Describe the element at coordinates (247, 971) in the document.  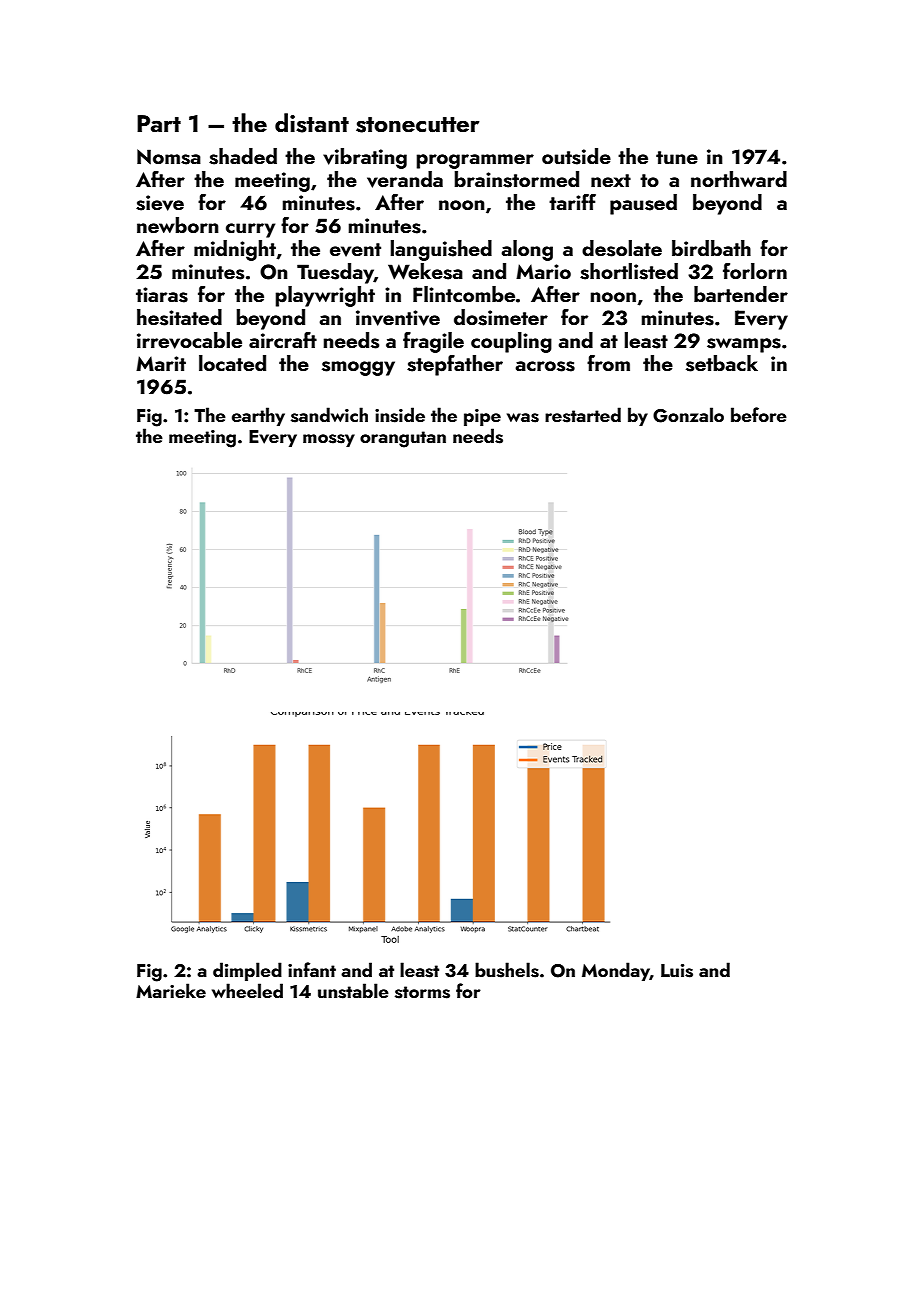
I see `dimpled` at that location.
